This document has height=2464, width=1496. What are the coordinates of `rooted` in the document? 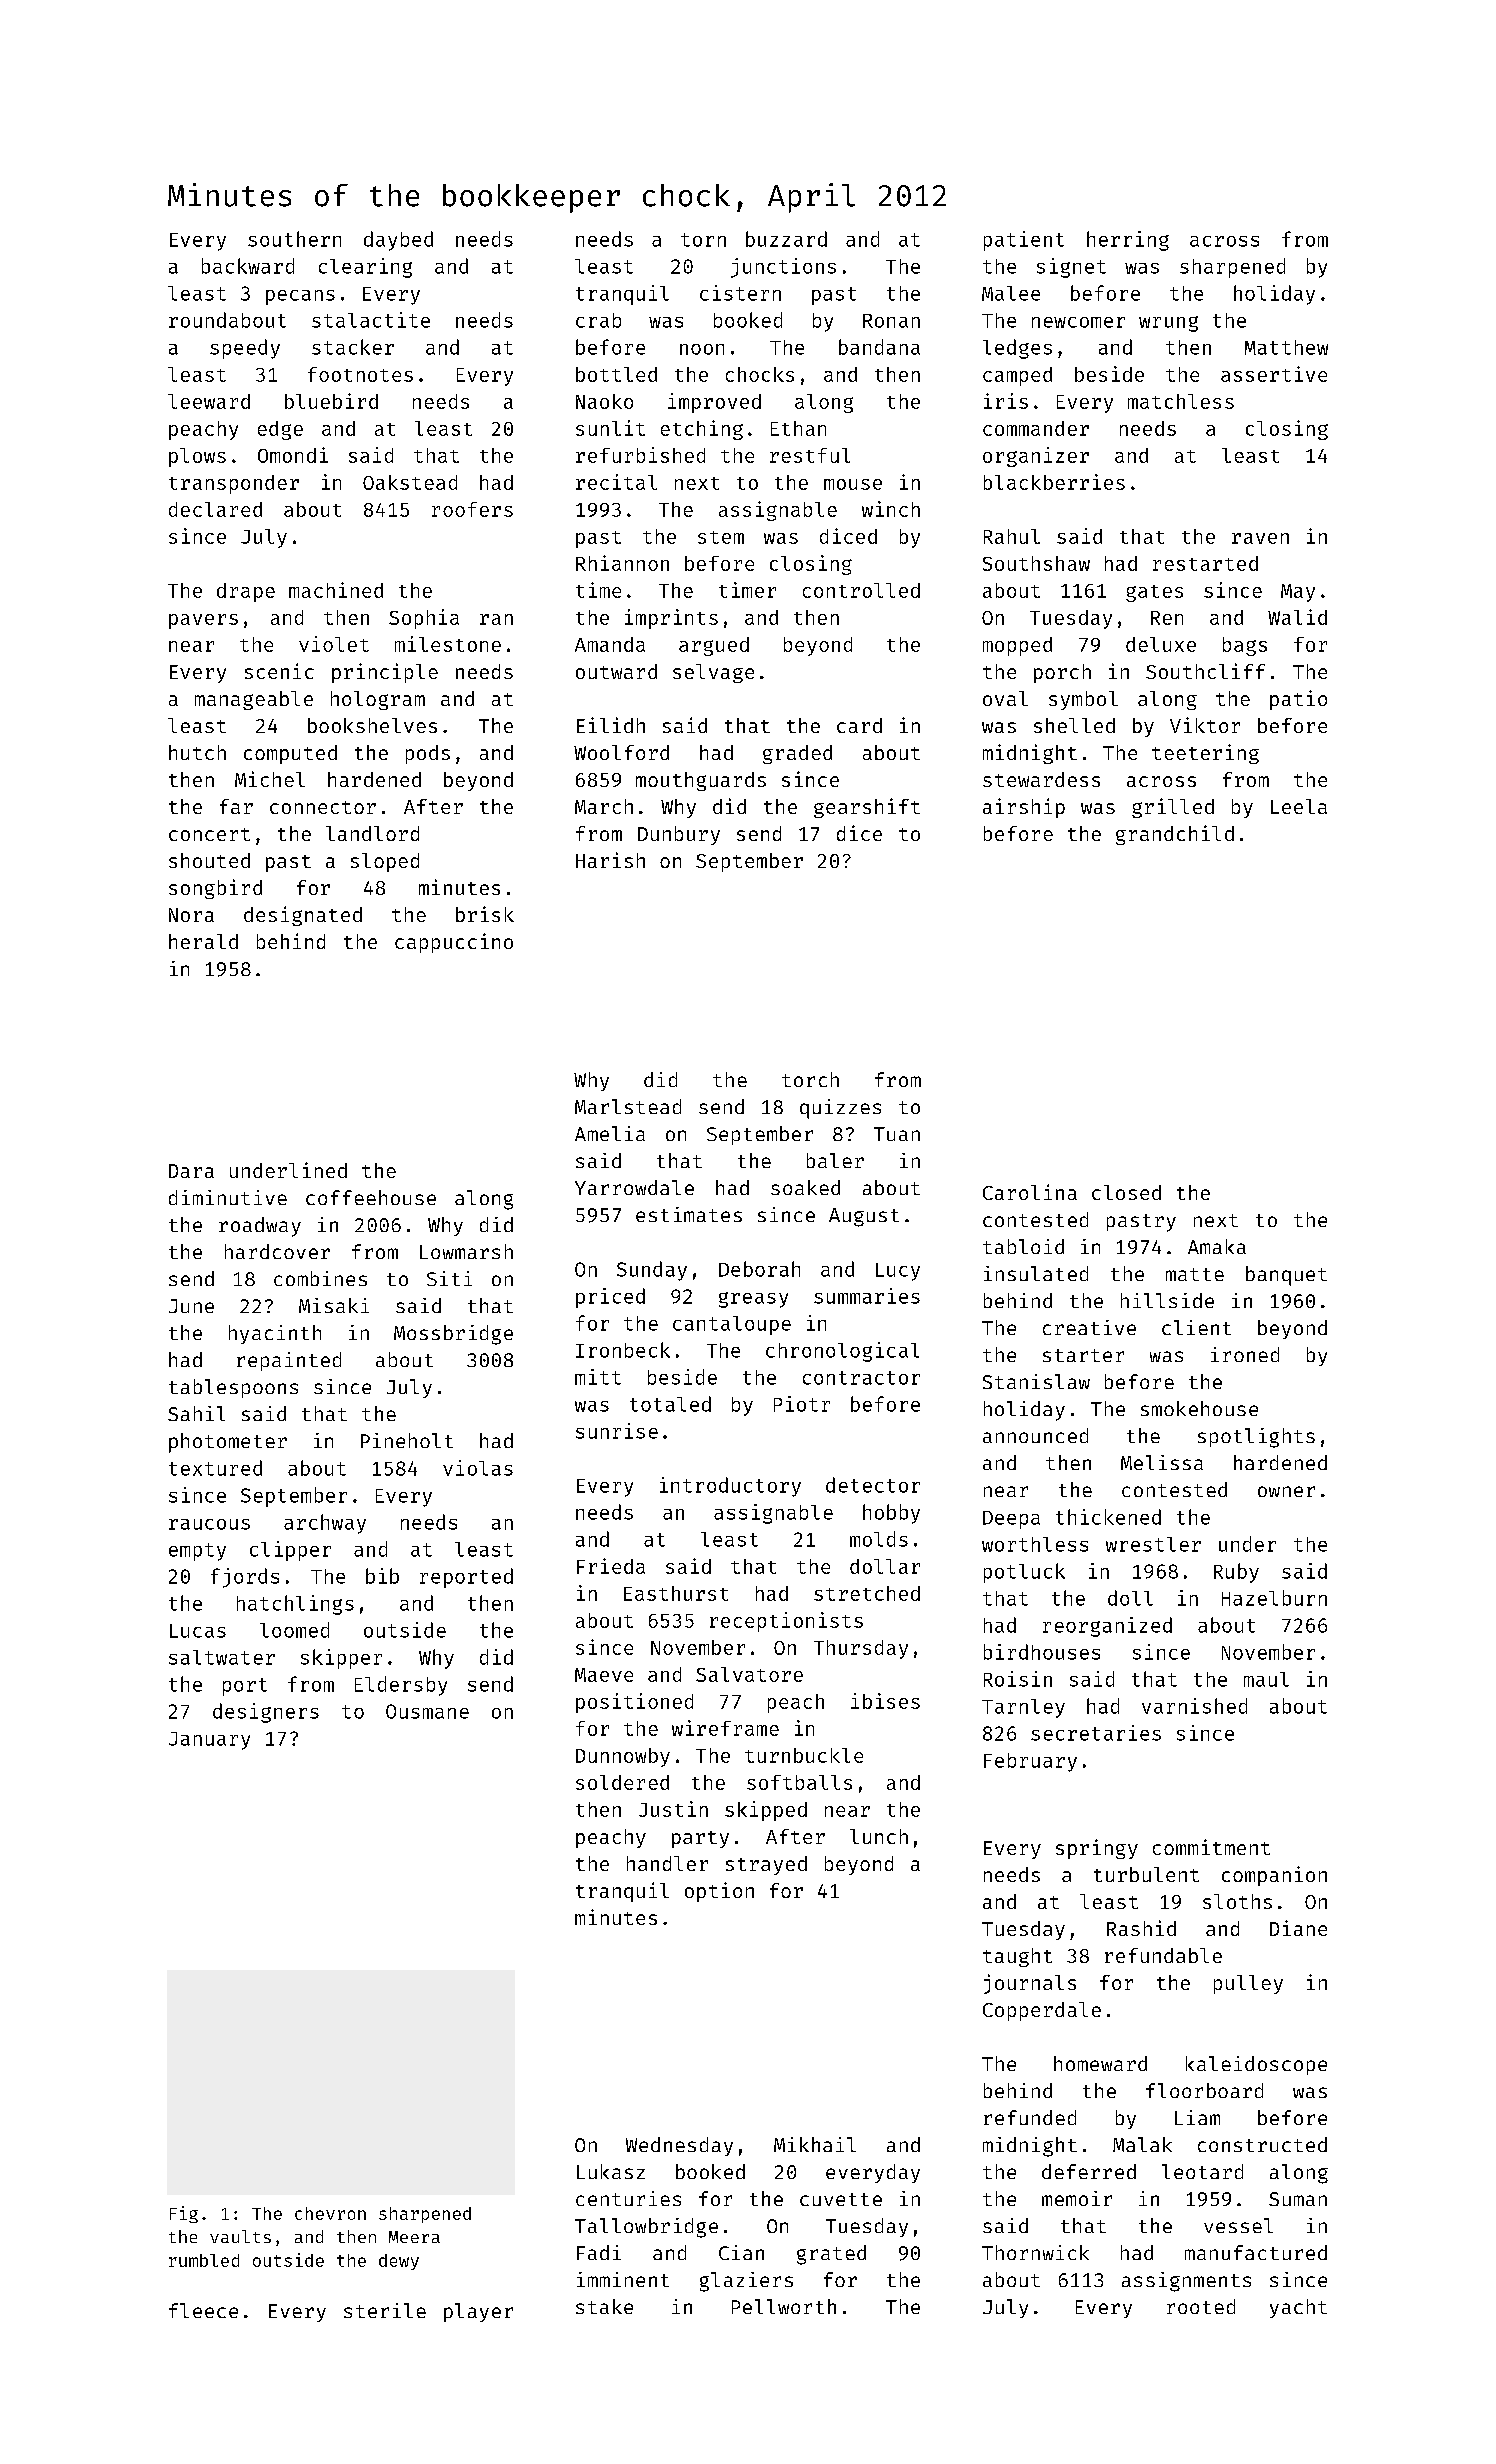 It's located at (1201, 2306).
